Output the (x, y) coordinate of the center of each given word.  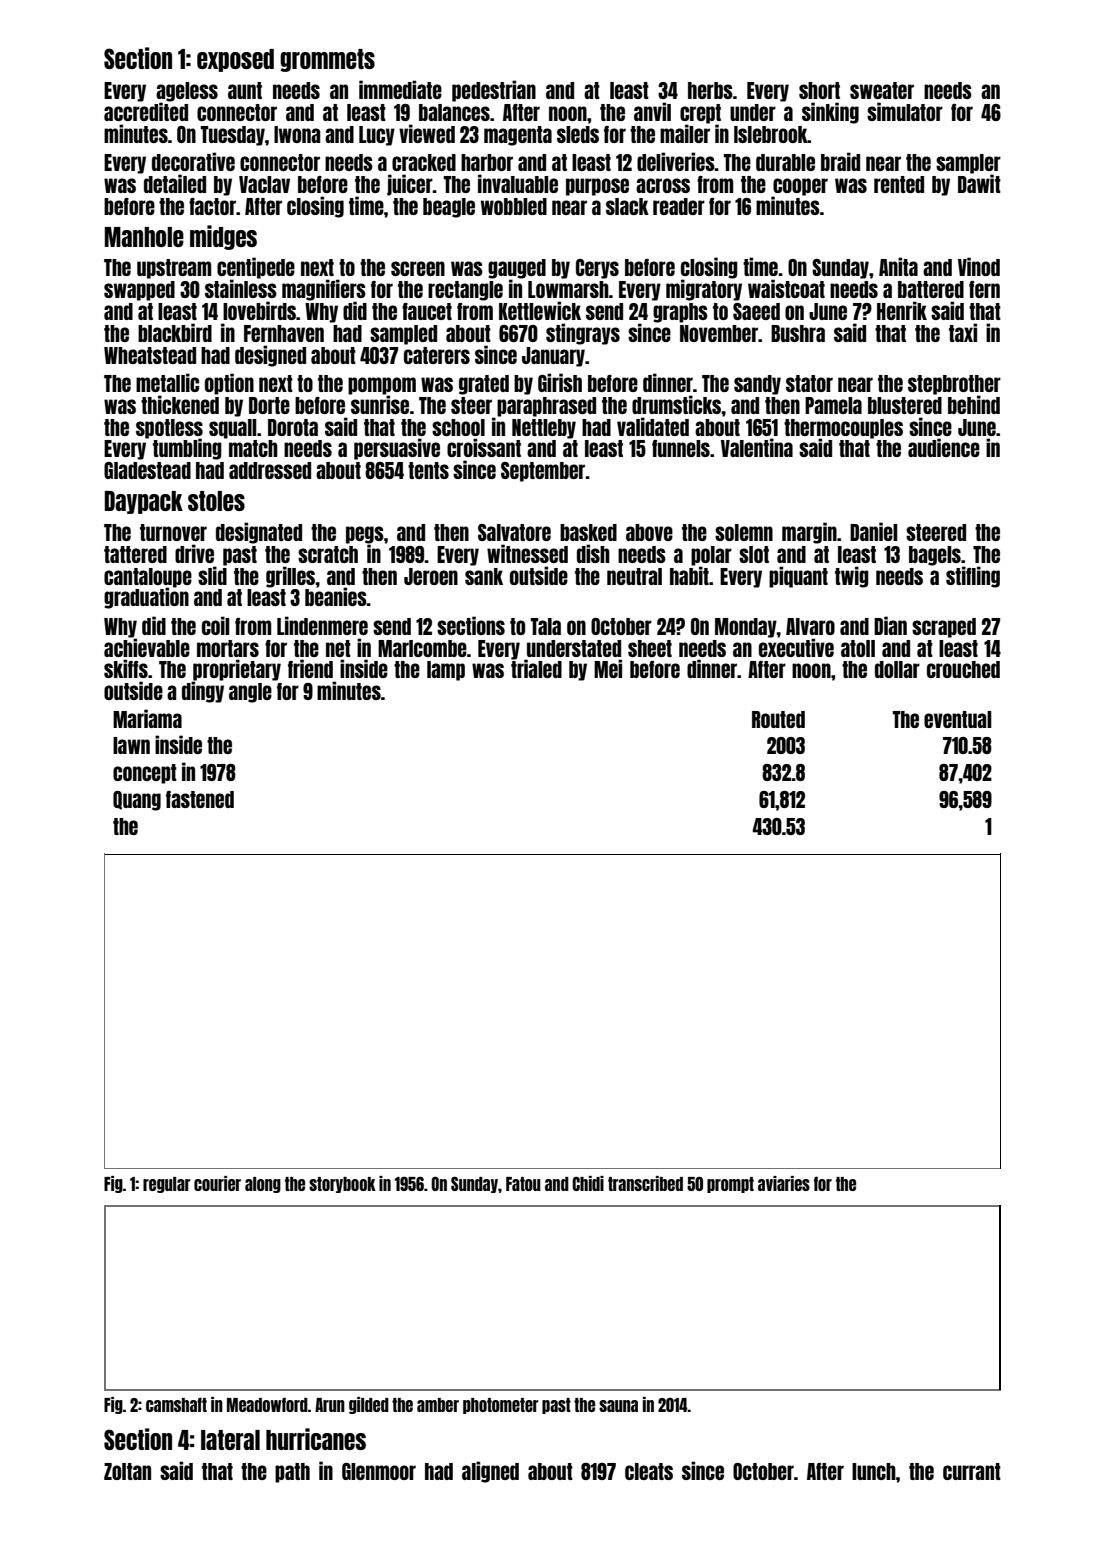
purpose (597, 187)
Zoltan (127, 1471)
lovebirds (259, 310)
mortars (228, 648)
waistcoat (786, 288)
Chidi (588, 1183)
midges (223, 237)
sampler (968, 164)
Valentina (757, 447)
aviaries (784, 1183)
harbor (487, 162)
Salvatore (514, 532)
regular (167, 1185)
